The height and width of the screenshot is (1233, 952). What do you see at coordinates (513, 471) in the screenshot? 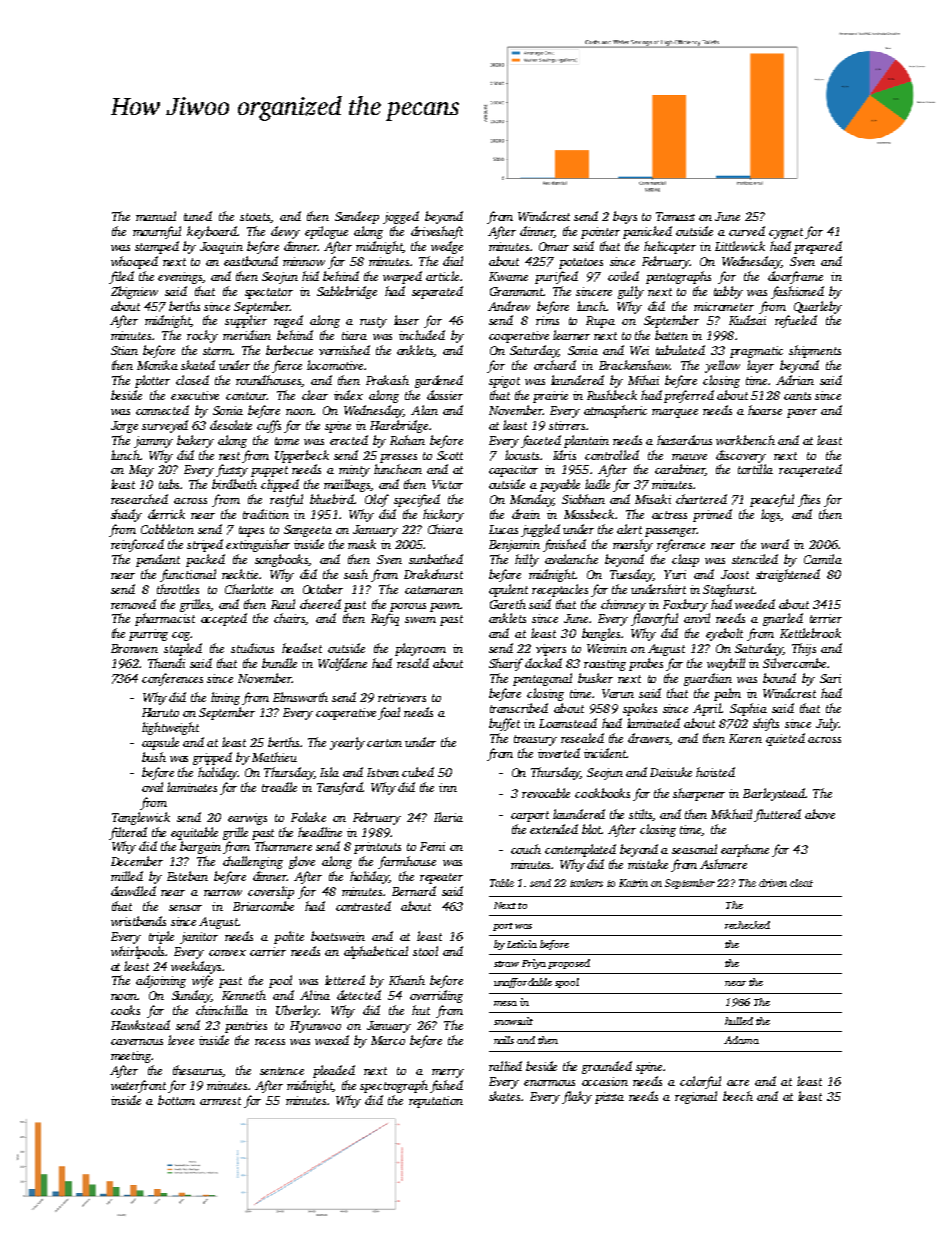
I see `capacitor` at bounding box center [513, 471].
